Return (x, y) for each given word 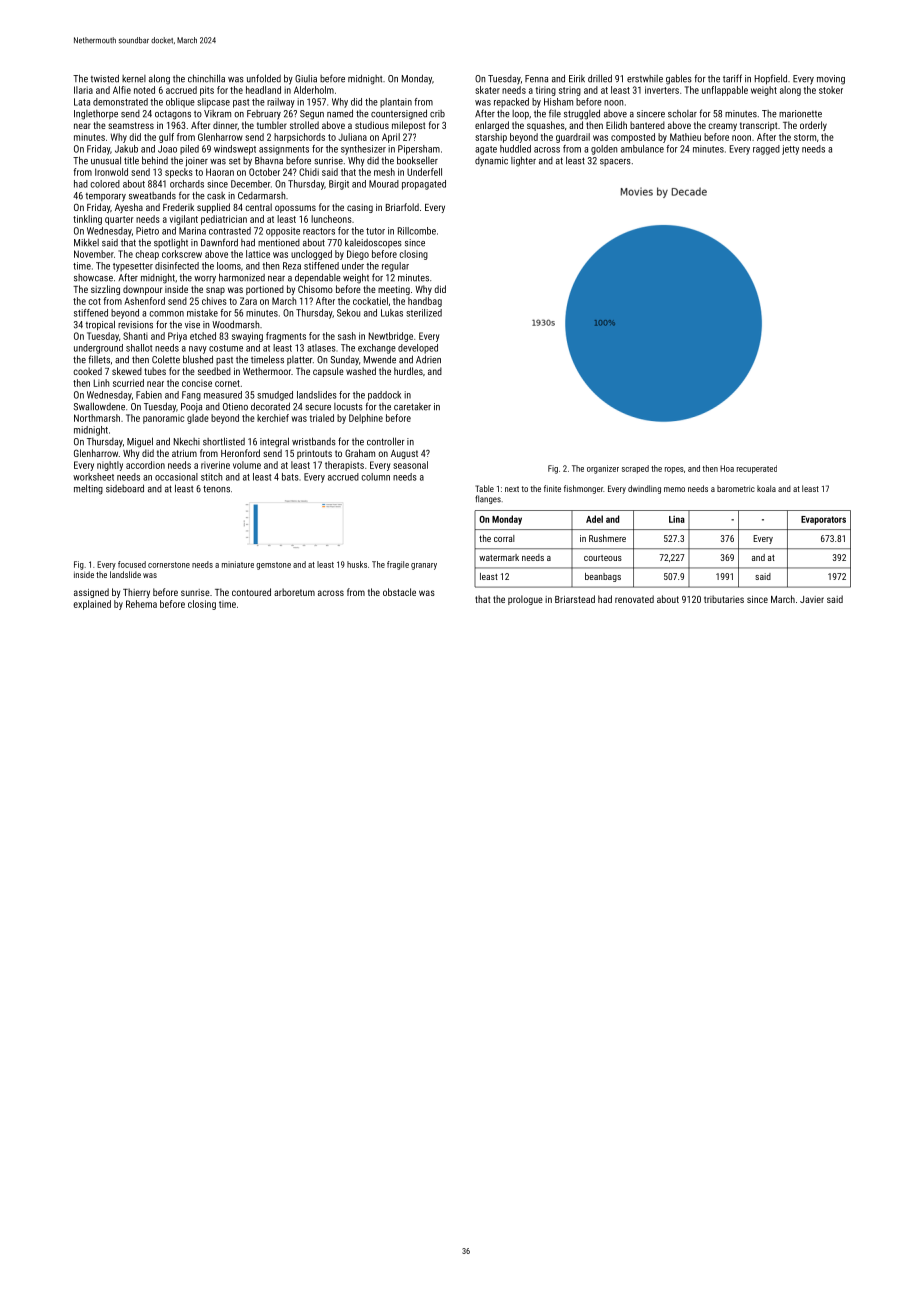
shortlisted (224, 441)
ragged (766, 150)
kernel (134, 79)
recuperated (757, 469)
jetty (790, 150)
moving (831, 80)
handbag (425, 302)
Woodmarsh (235, 324)
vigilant (184, 220)
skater (487, 90)
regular (395, 267)
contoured (251, 592)
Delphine (366, 419)
